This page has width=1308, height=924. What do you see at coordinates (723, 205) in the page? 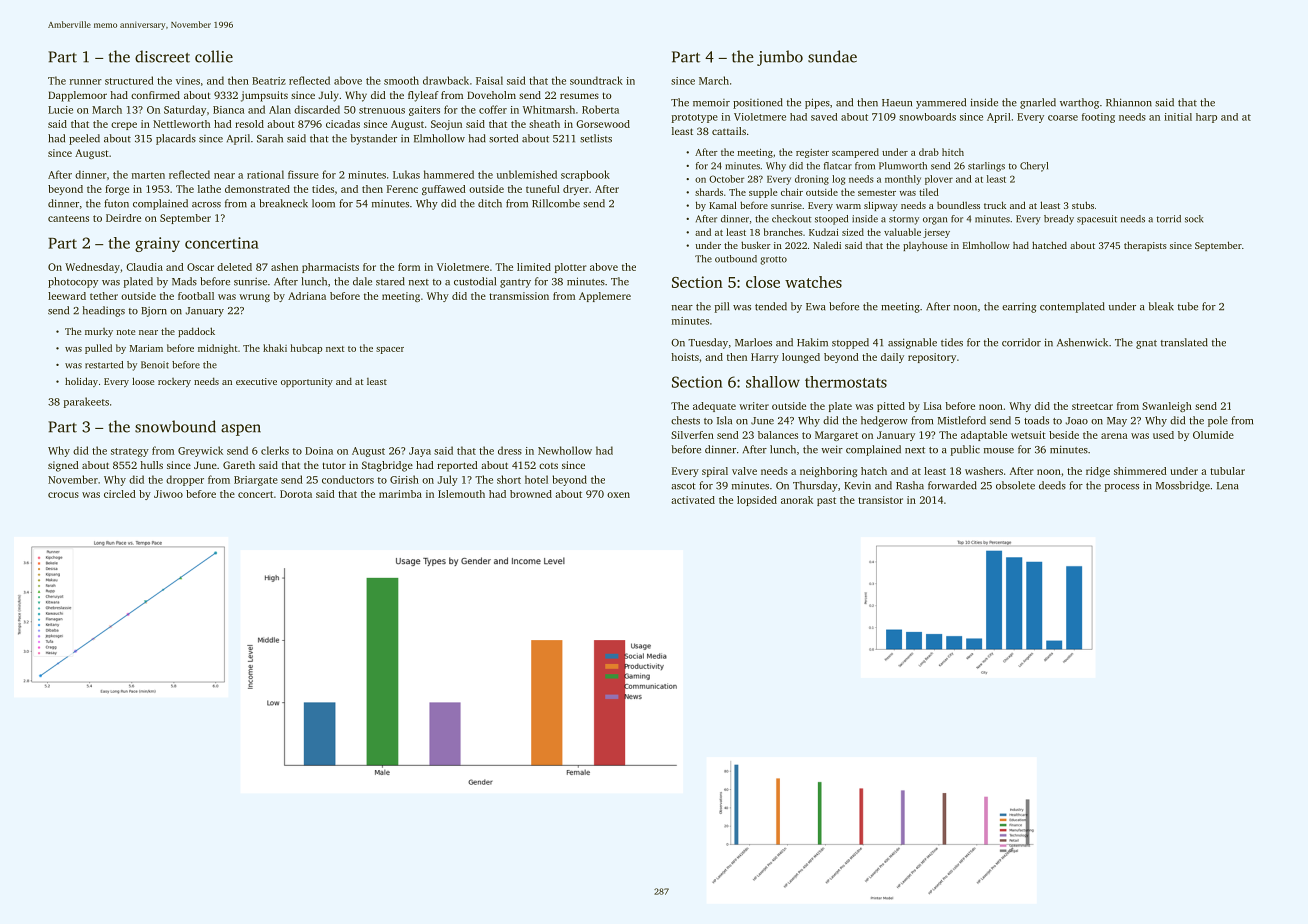
I see `Kamal` at bounding box center [723, 205].
